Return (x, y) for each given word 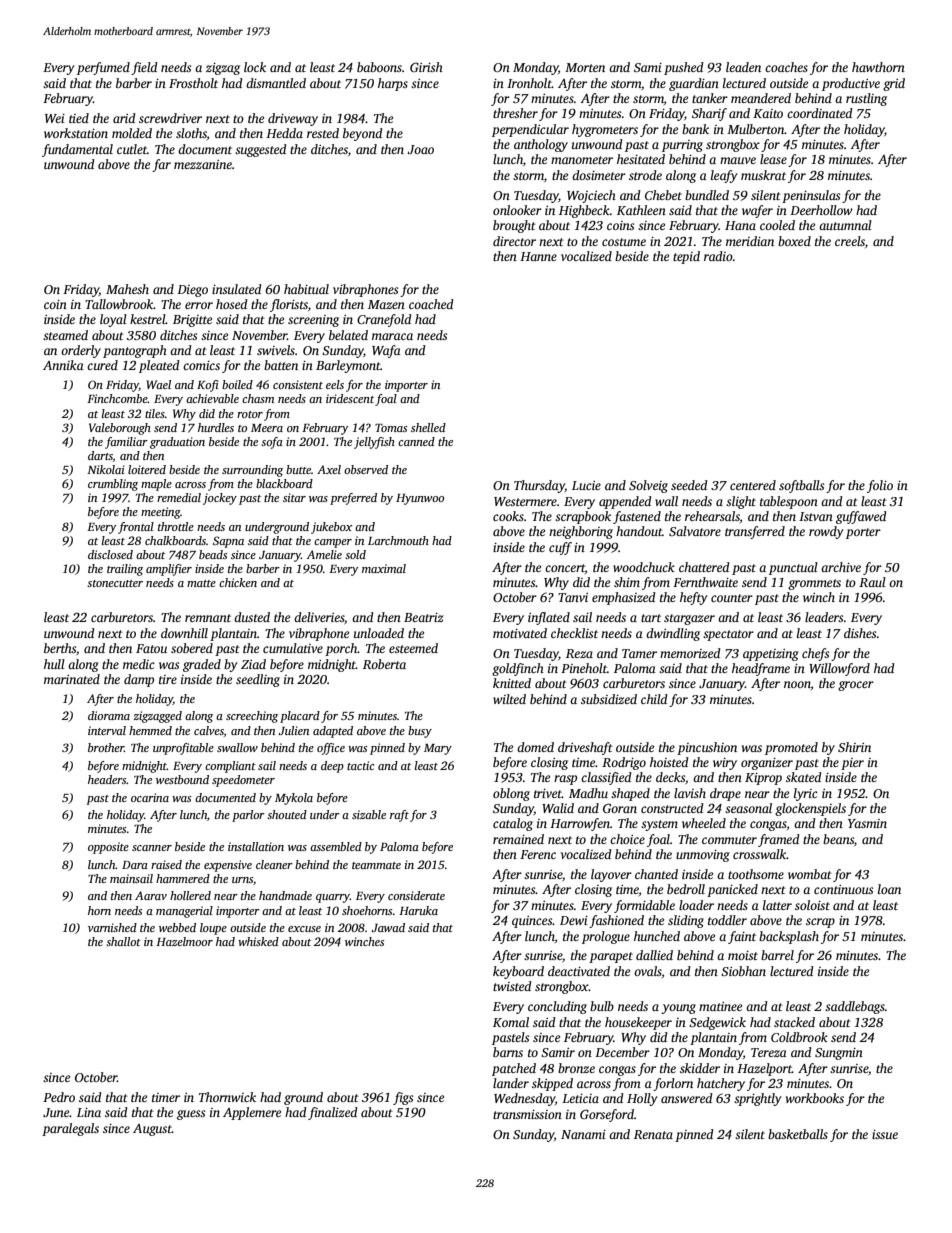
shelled (428, 427)
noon (797, 684)
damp (139, 680)
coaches (786, 67)
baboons (379, 67)
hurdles (216, 427)
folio (880, 486)
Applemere (252, 1113)
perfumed (103, 68)
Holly (642, 1099)
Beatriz (424, 617)
